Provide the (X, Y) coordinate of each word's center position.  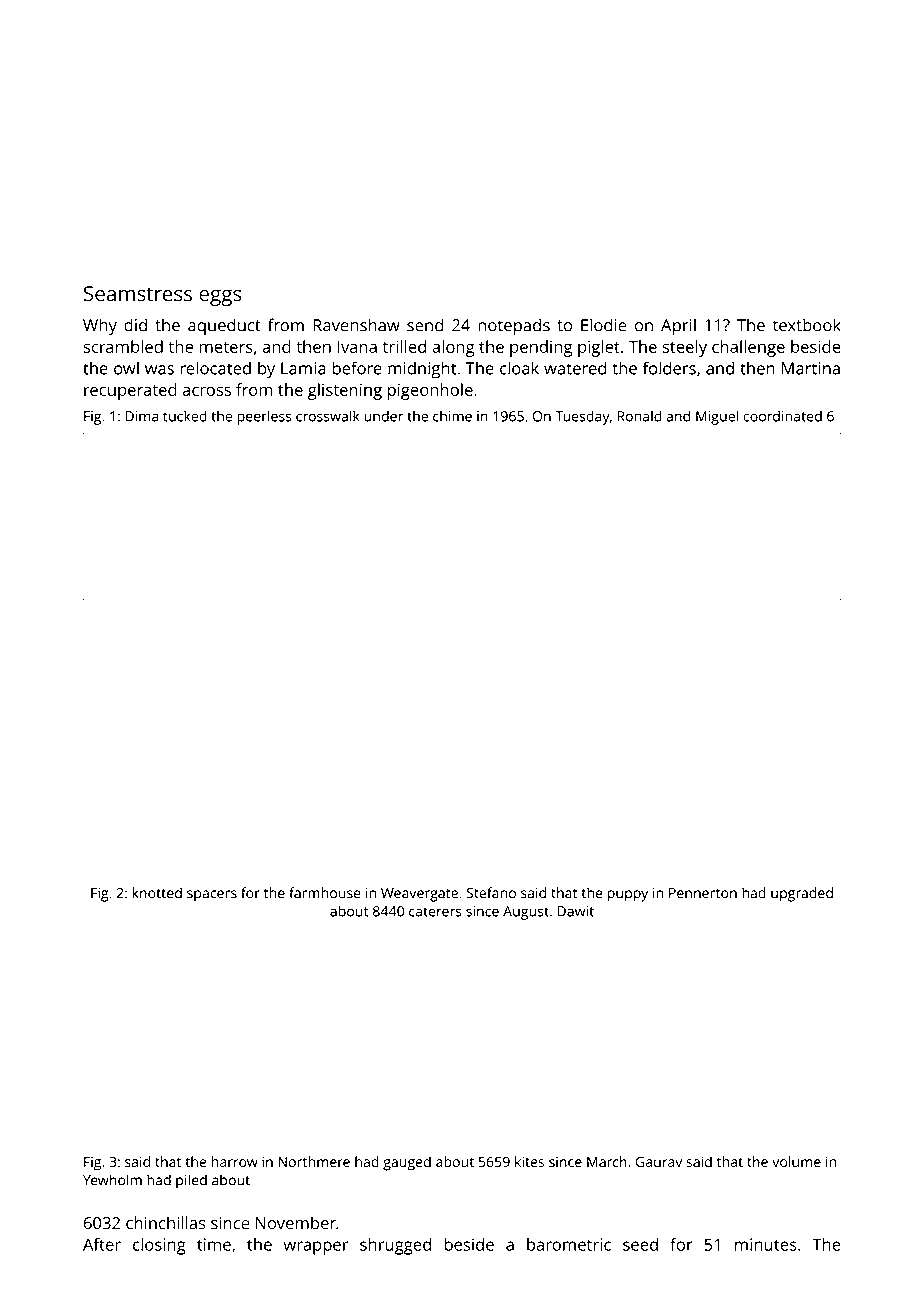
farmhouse (325, 893)
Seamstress (138, 294)
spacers (212, 896)
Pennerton (703, 893)
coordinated (782, 416)
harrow (235, 1161)
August (526, 913)
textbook (807, 325)
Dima (141, 416)
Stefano (491, 893)
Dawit (575, 911)
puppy (628, 896)
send (425, 325)
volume (796, 1161)
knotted (157, 893)
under (383, 416)
